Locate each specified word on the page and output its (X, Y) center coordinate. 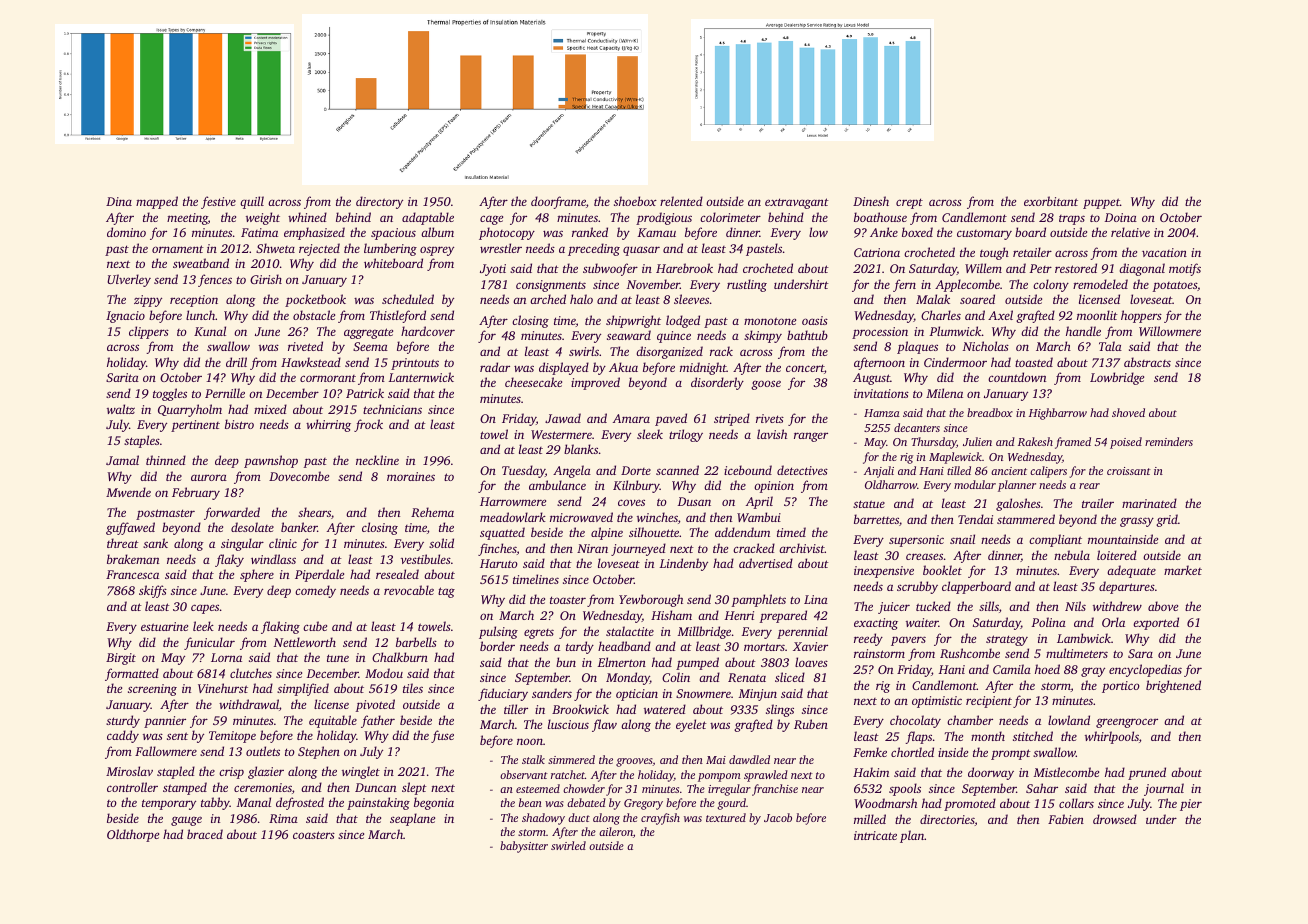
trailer (1098, 503)
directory (379, 202)
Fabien (1066, 819)
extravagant (797, 203)
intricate (875, 835)
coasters (314, 835)
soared (977, 299)
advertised (766, 563)
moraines (411, 476)
